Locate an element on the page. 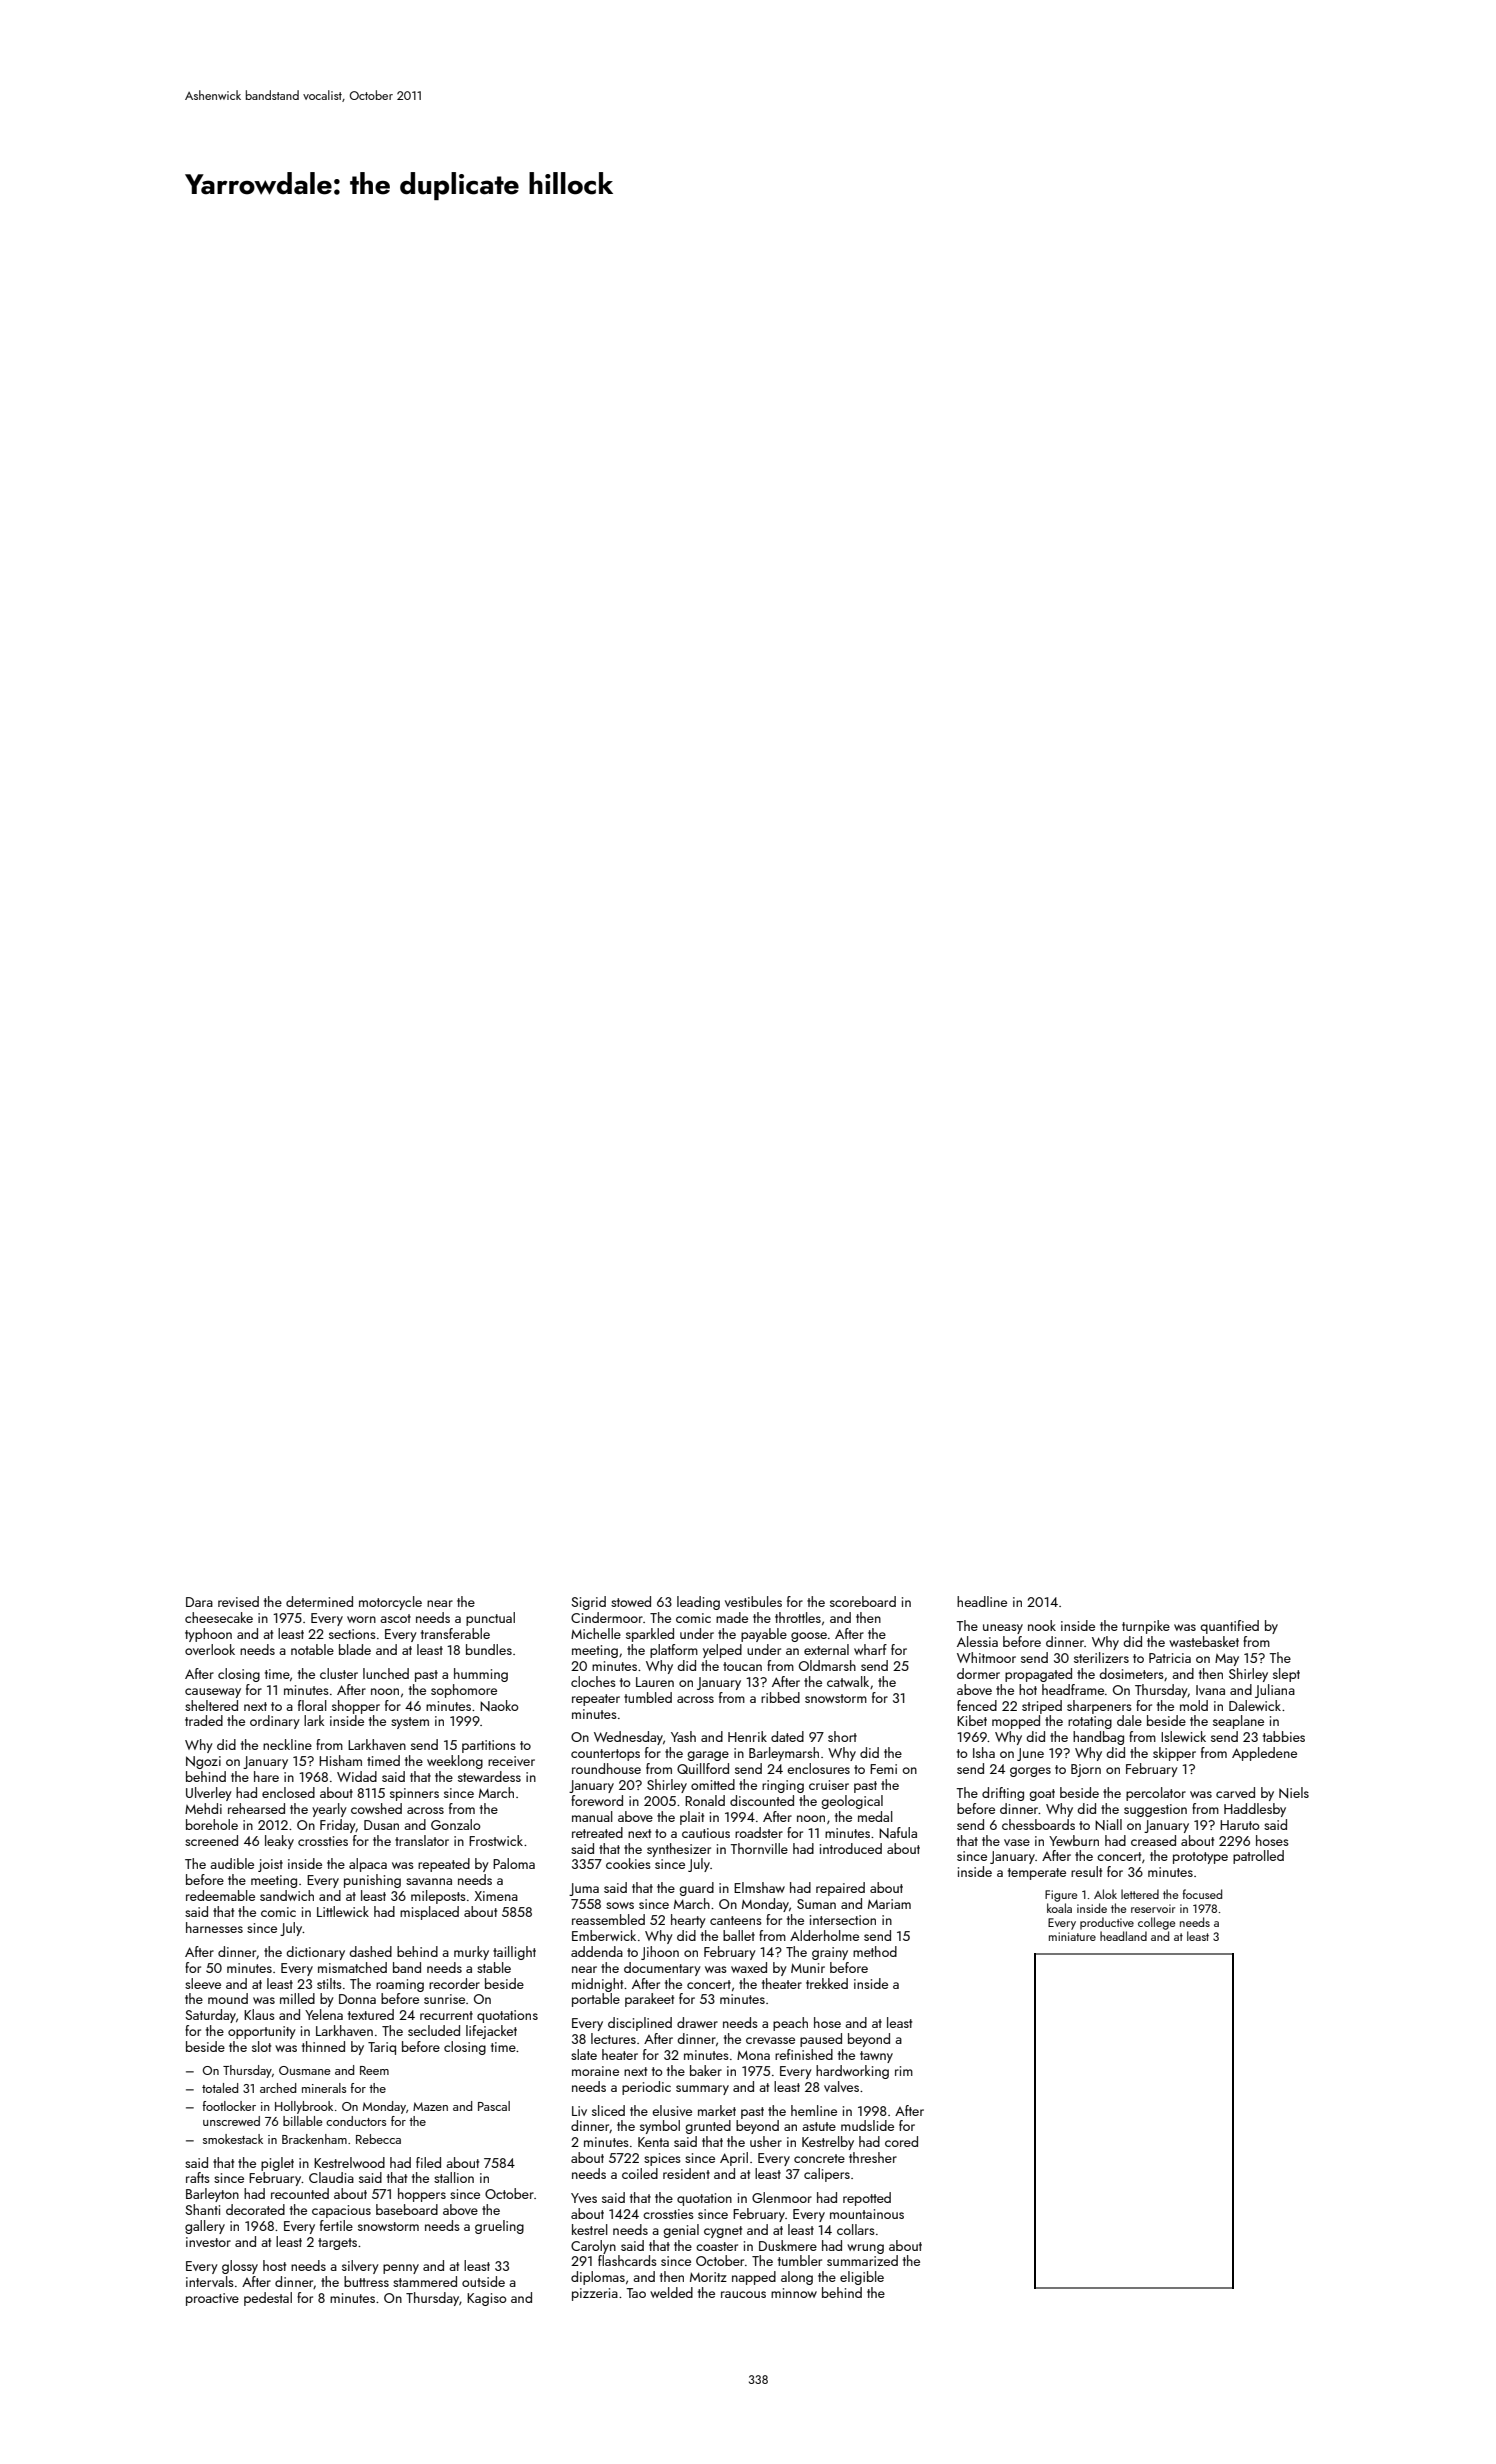 Image resolution: width=1496 pixels, height=2464 pixels. notable is located at coordinates (312, 1649).
